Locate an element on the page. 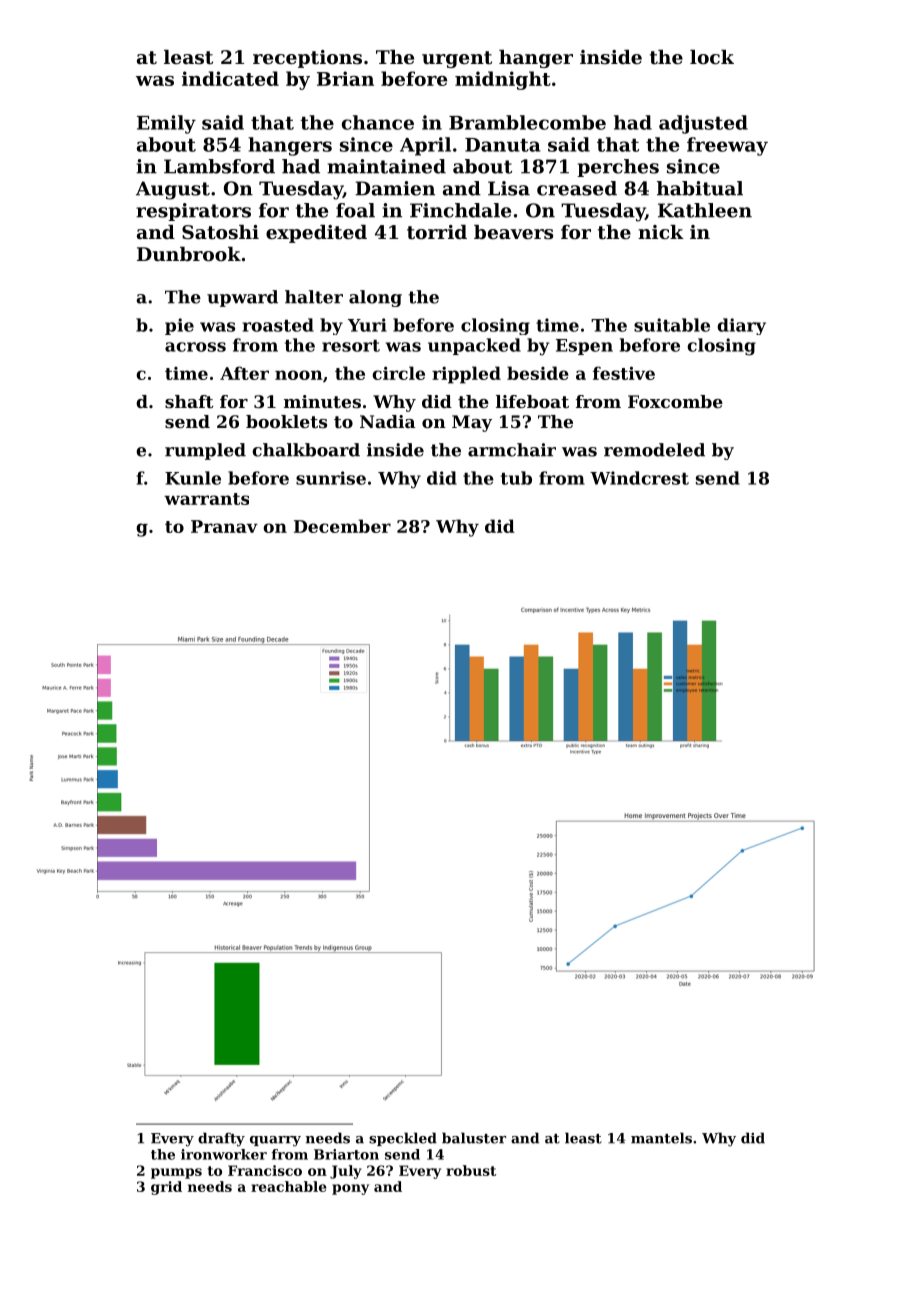  Emily is located at coordinates (166, 124).
